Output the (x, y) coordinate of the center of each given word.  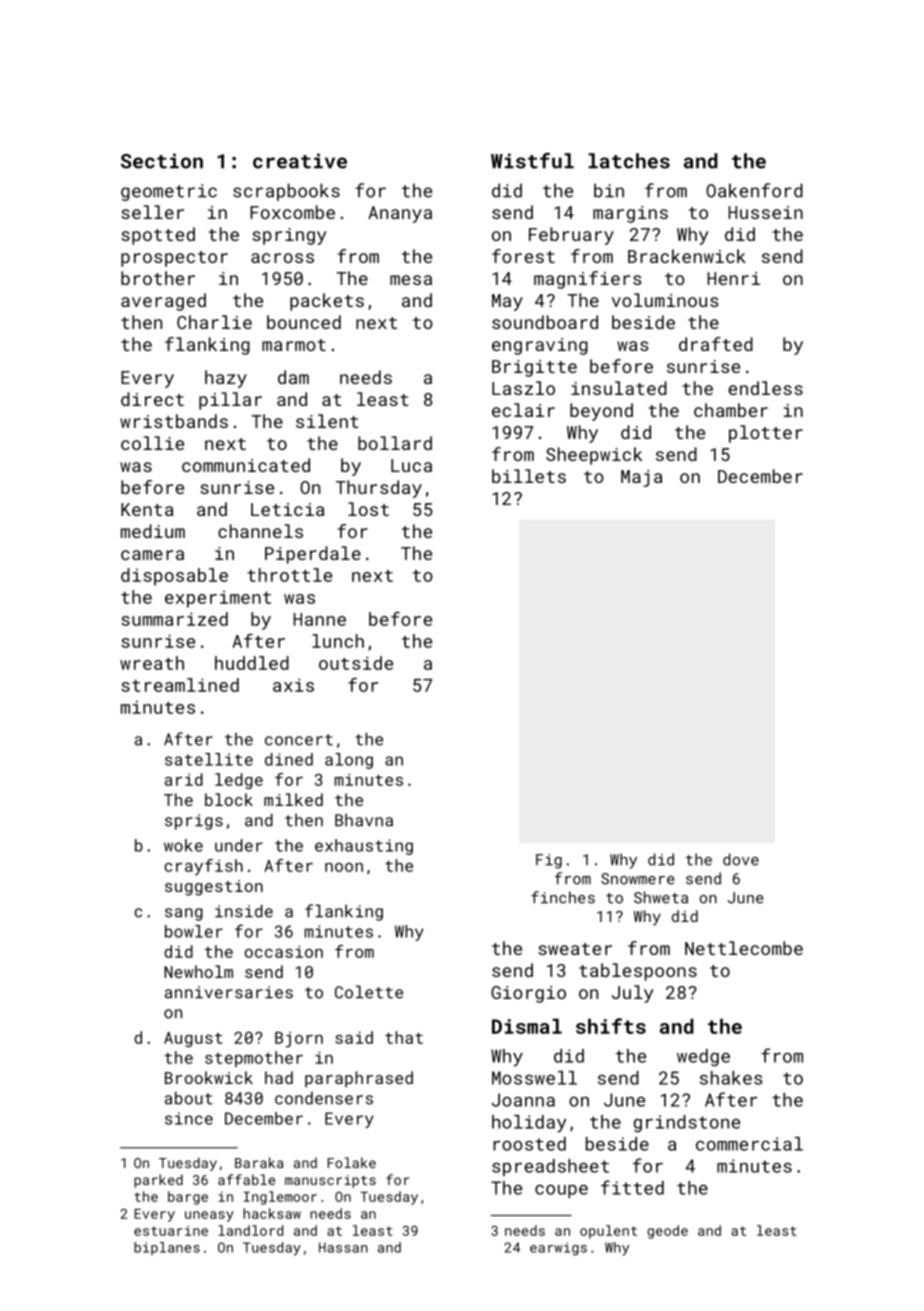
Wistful (532, 161)
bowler (194, 931)
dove (741, 859)
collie (152, 443)
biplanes (167, 1248)
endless (765, 388)
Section (162, 161)
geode (668, 1232)
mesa (411, 280)
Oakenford (754, 190)
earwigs (558, 1249)
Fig (549, 861)
